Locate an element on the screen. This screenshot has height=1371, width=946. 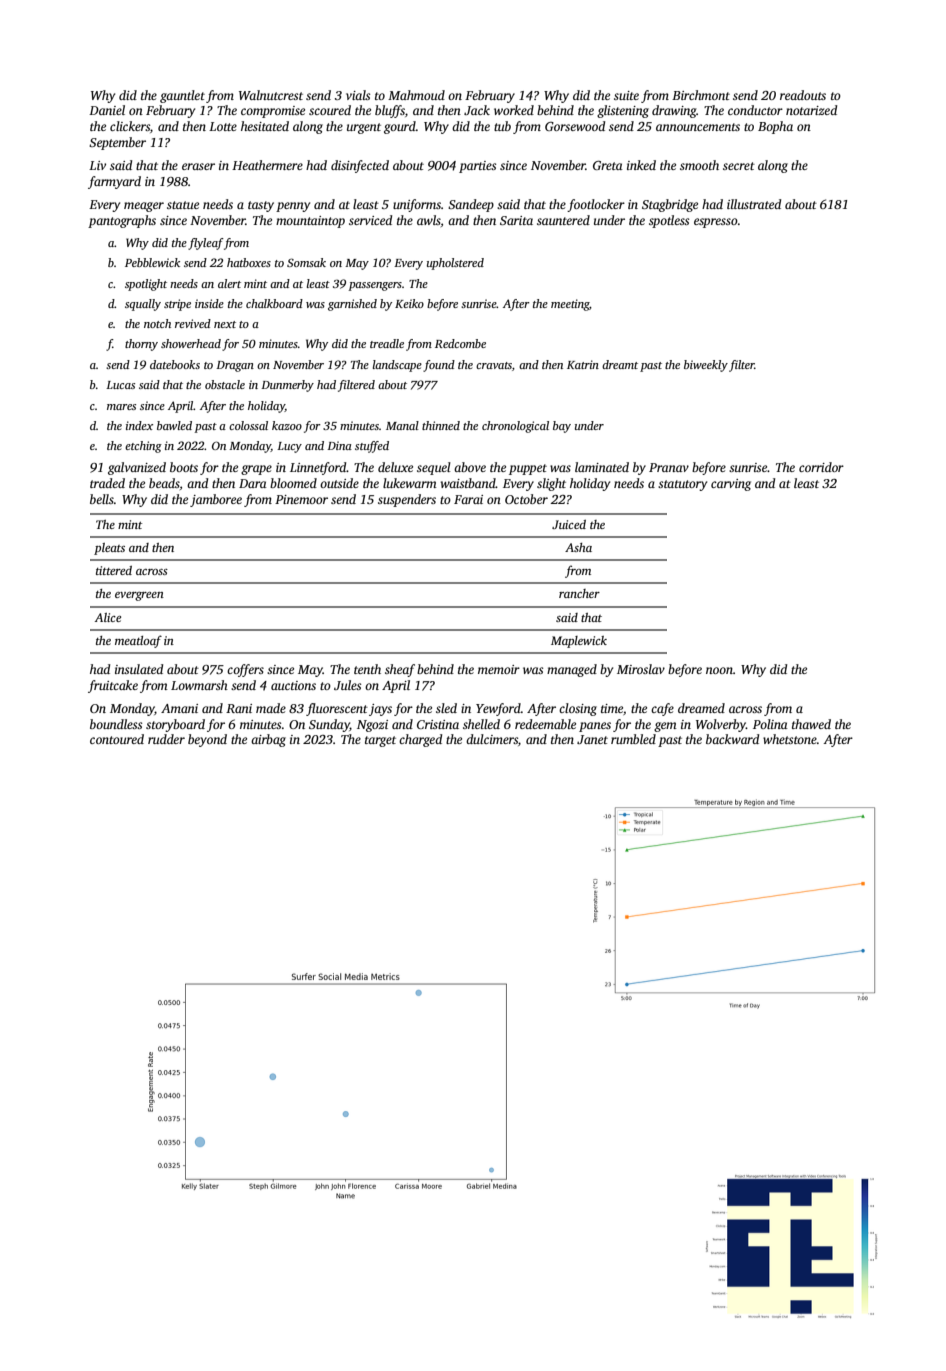
Birchmont is located at coordinates (701, 95).
